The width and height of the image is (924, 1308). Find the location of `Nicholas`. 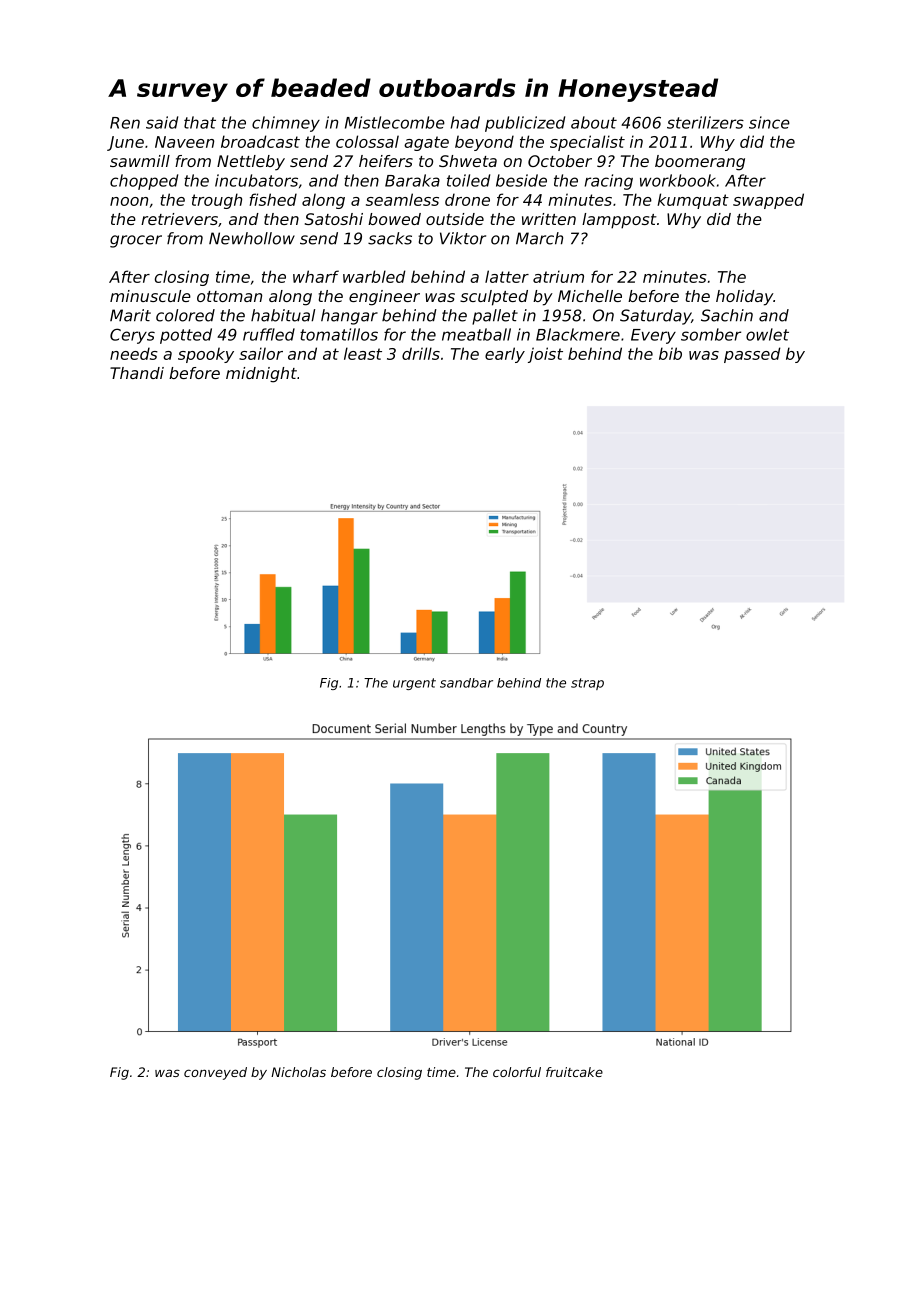

Nicholas is located at coordinates (298, 1072).
